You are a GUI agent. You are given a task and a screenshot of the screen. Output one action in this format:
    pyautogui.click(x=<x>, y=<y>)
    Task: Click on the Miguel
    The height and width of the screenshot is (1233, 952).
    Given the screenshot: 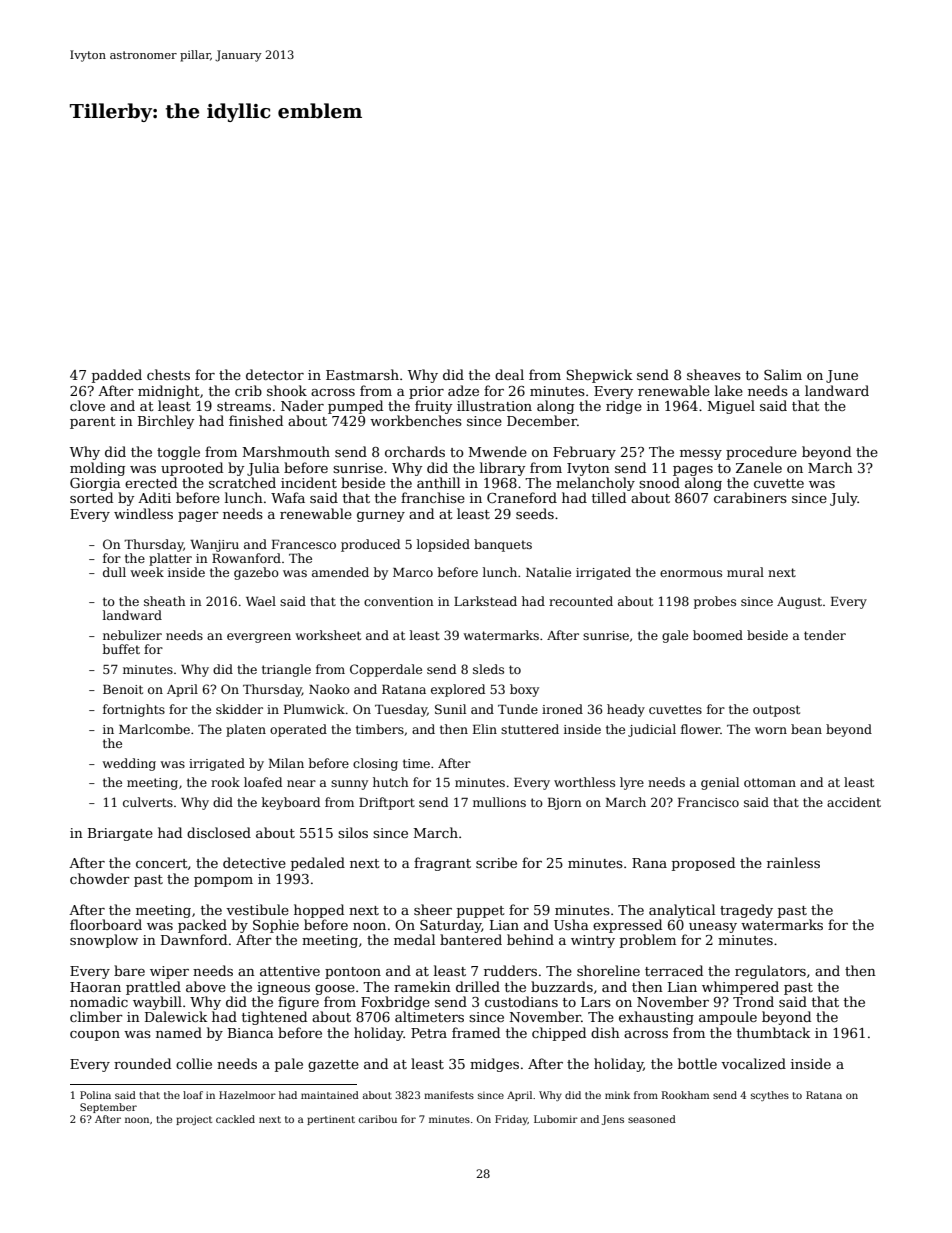 What is the action you would take?
    pyautogui.click(x=731, y=407)
